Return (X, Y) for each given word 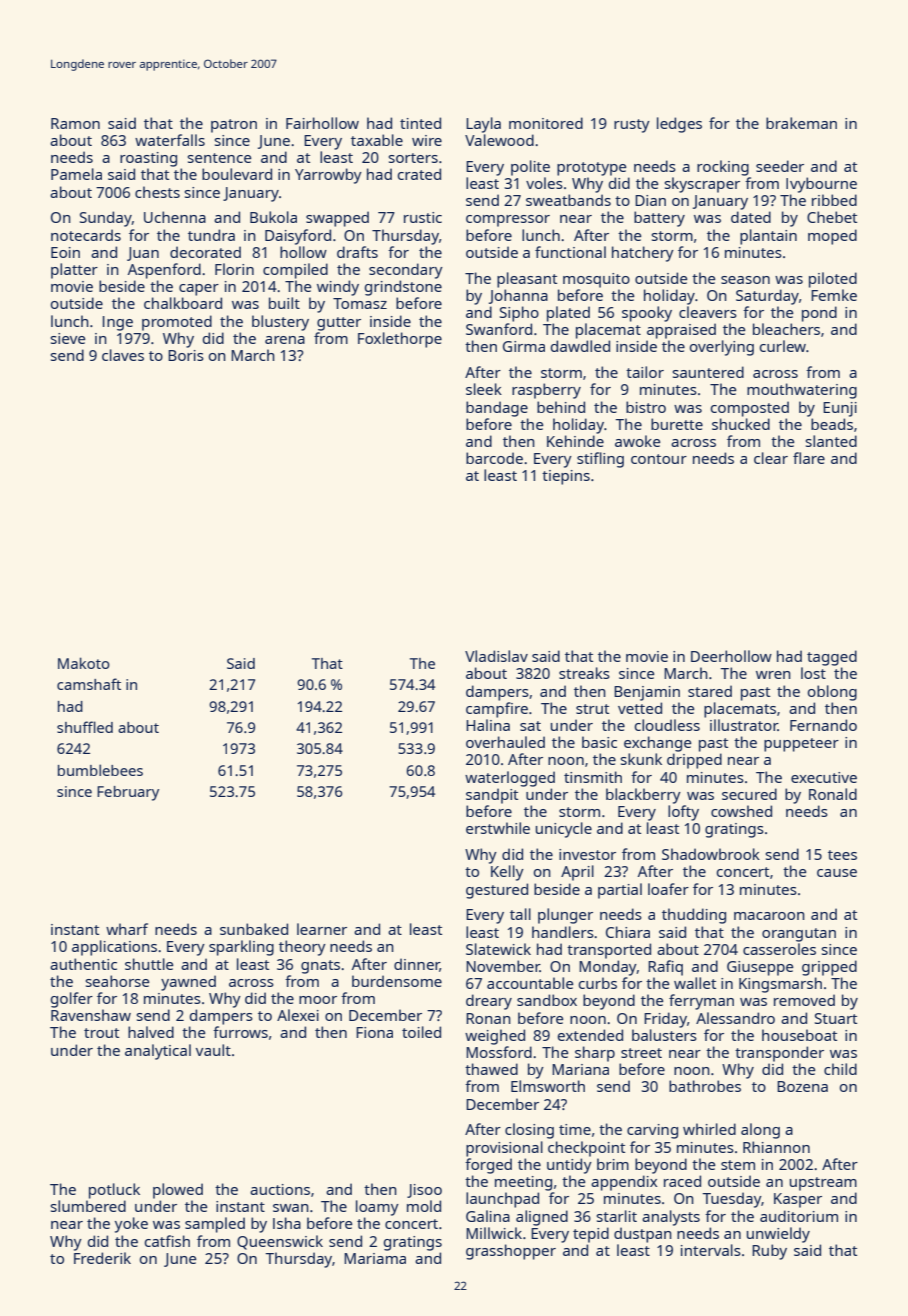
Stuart (836, 1018)
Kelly (507, 873)
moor (318, 1000)
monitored (546, 123)
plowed (178, 1191)
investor (587, 854)
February (128, 793)
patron (234, 126)
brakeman (801, 123)
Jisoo (424, 1191)
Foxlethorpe (400, 340)
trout (101, 1033)
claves (123, 355)
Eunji (840, 409)
